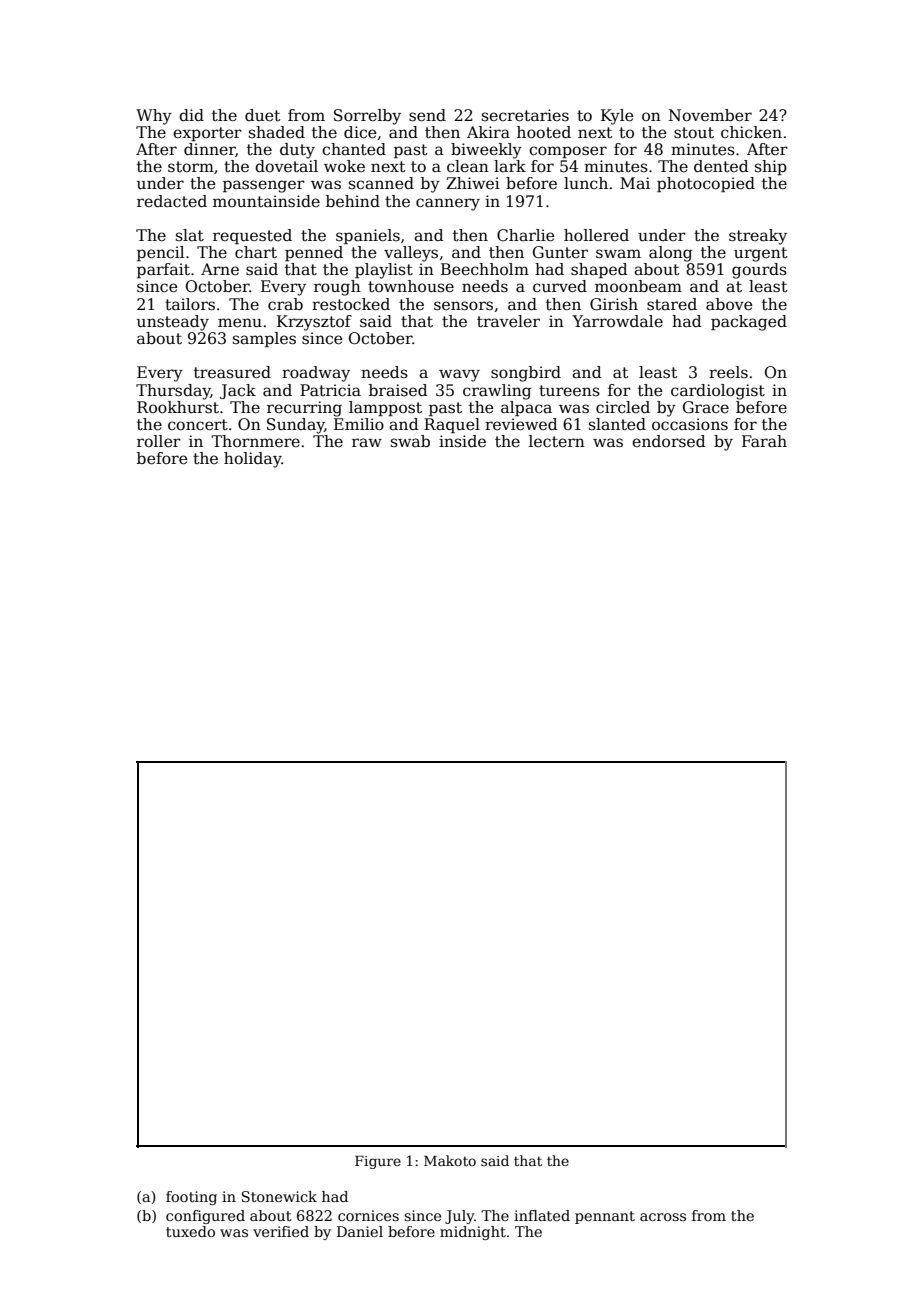 This screenshot has width=924, height=1314. Describe the element at coordinates (473, 1233) in the screenshot. I see `midnight` at that location.
